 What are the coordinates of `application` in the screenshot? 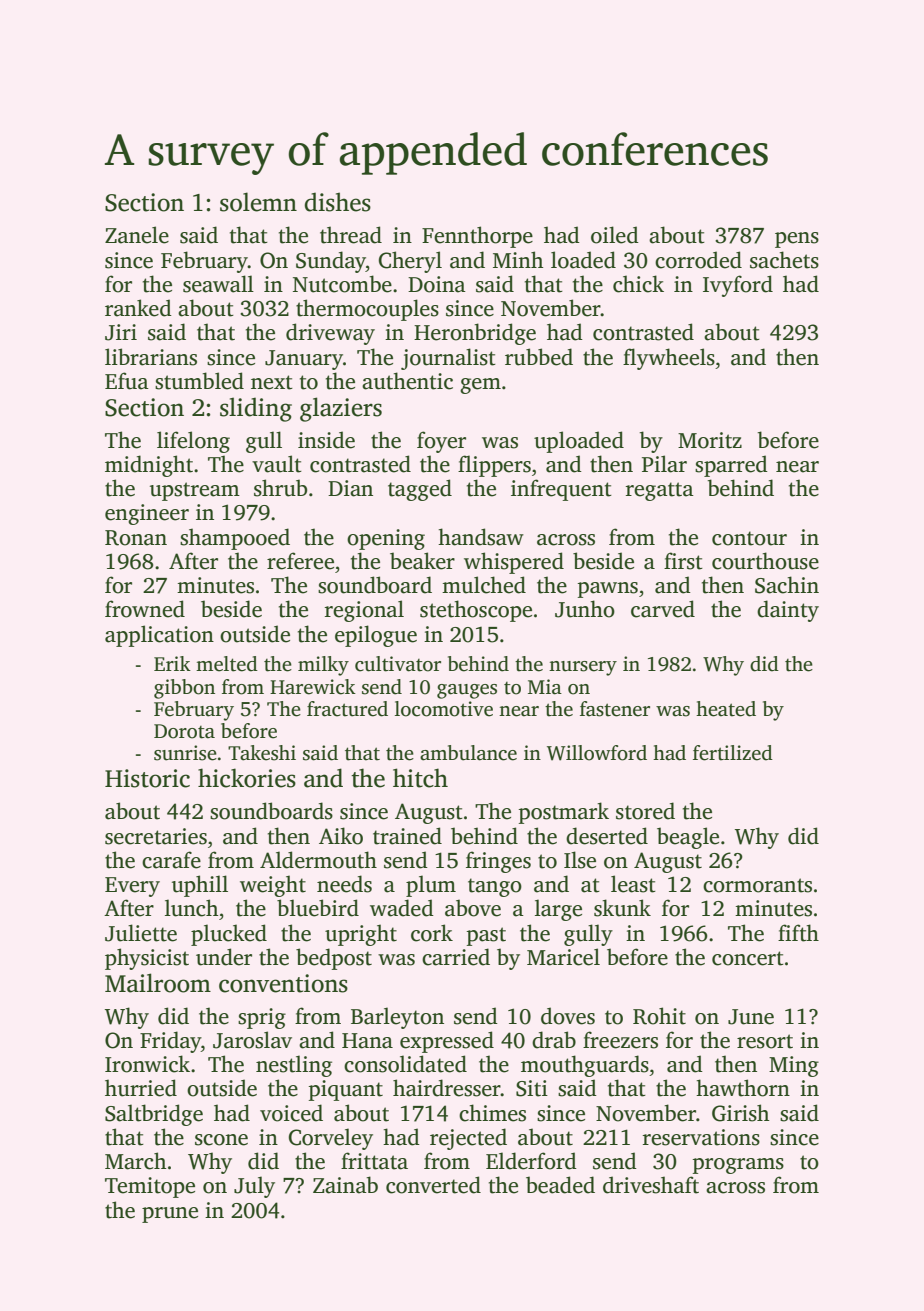 It's located at (159, 636).
